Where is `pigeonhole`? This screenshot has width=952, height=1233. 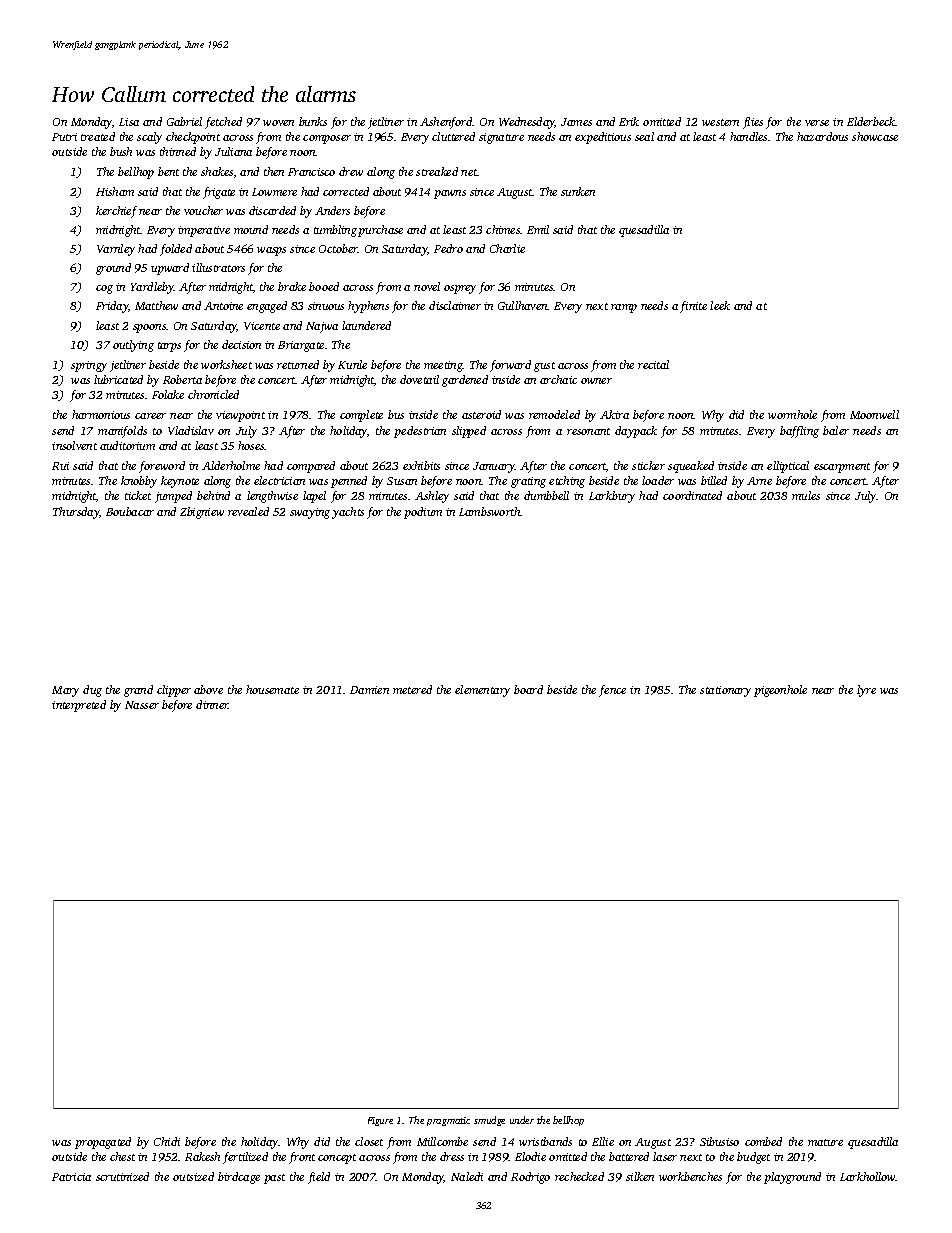 pigeonhole is located at coordinates (780, 691).
